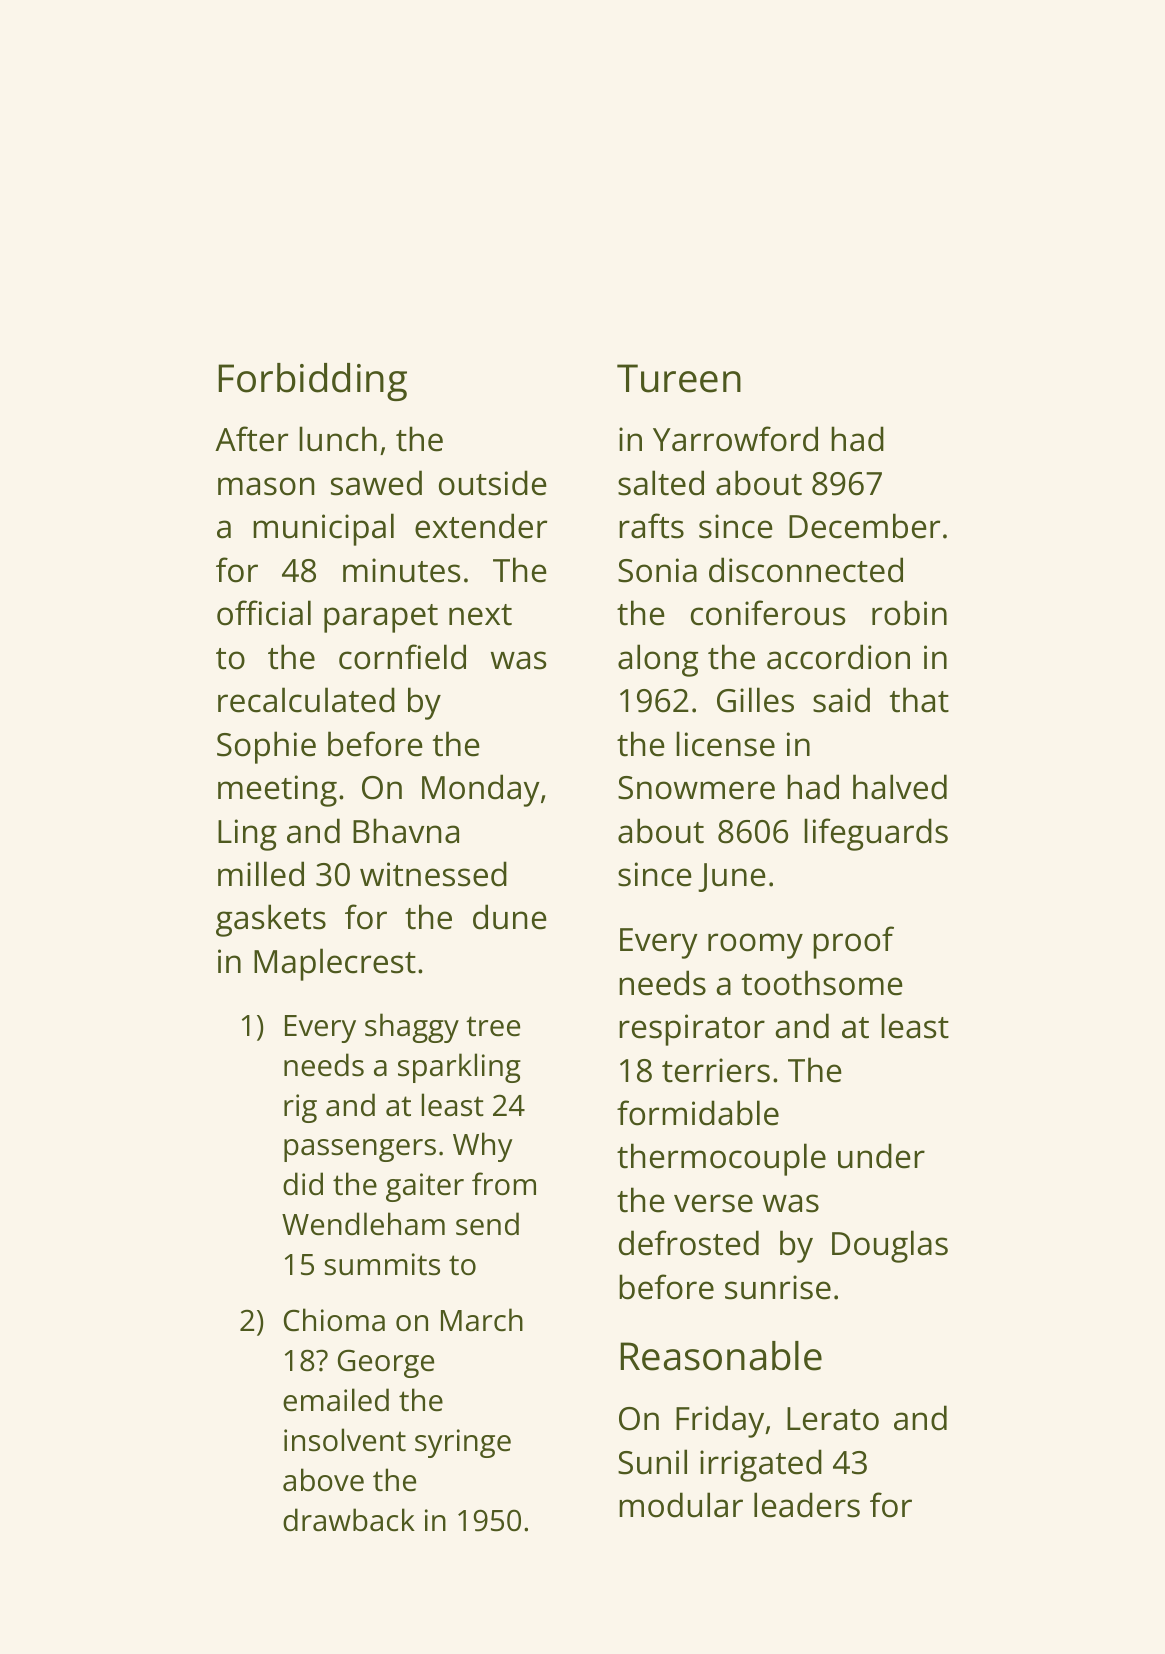  I want to click on leaders, so click(807, 1505).
